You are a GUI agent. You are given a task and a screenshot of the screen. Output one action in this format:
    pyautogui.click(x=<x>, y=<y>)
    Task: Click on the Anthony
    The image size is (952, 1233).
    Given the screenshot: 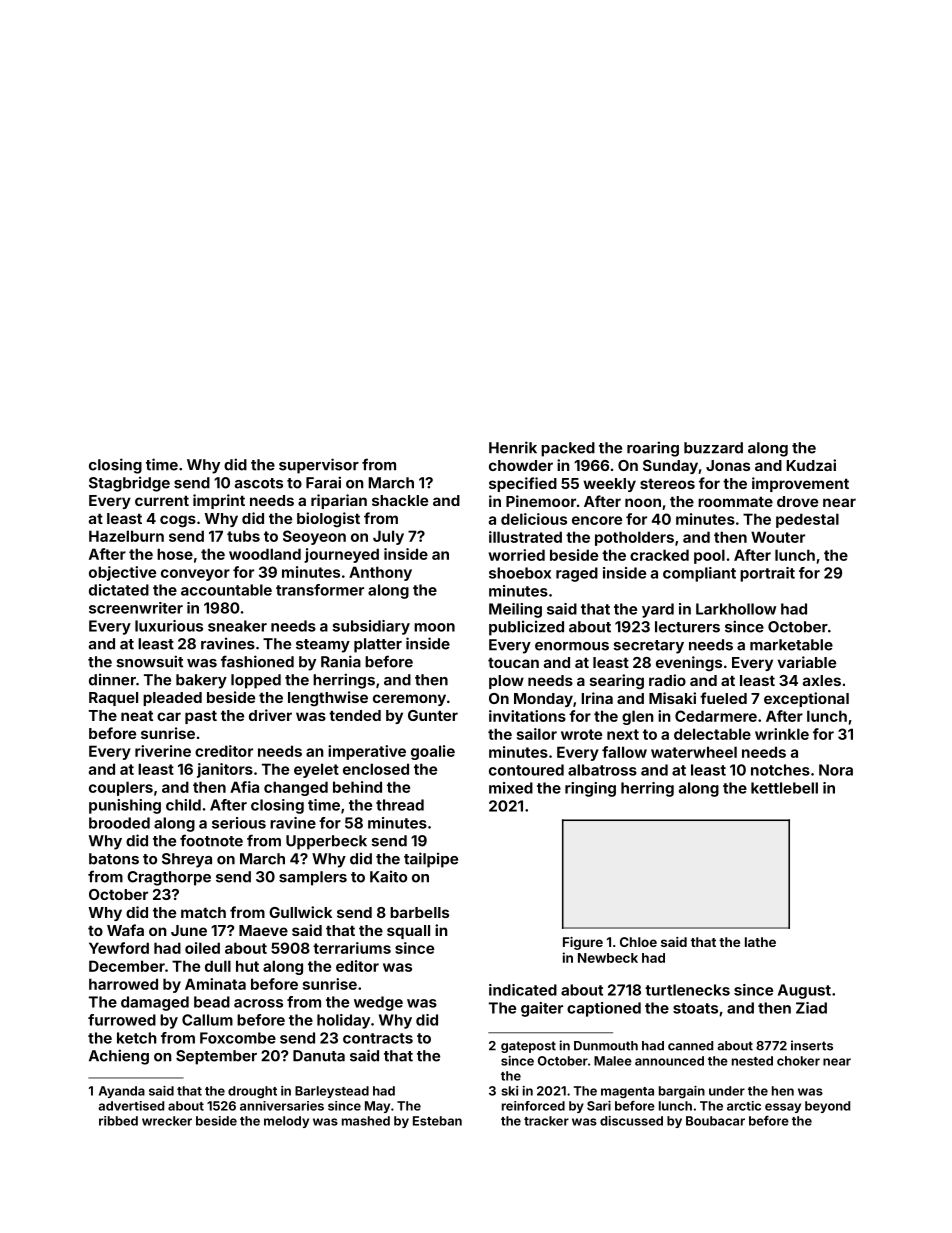 What is the action you would take?
    pyautogui.click(x=380, y=573)
